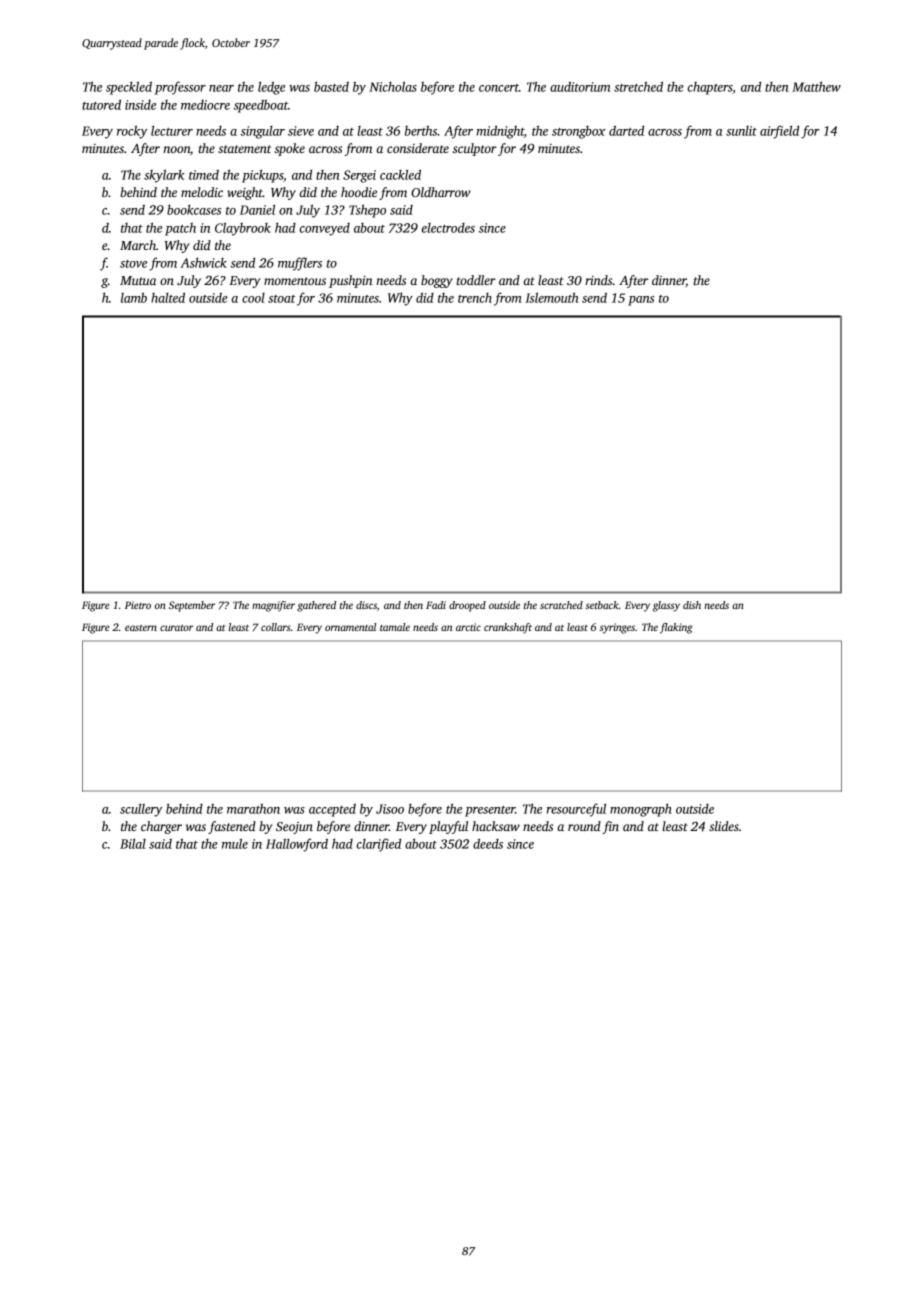 The width and height of the image is (924, 1308). I want to click on dish, so click(692, 605).
